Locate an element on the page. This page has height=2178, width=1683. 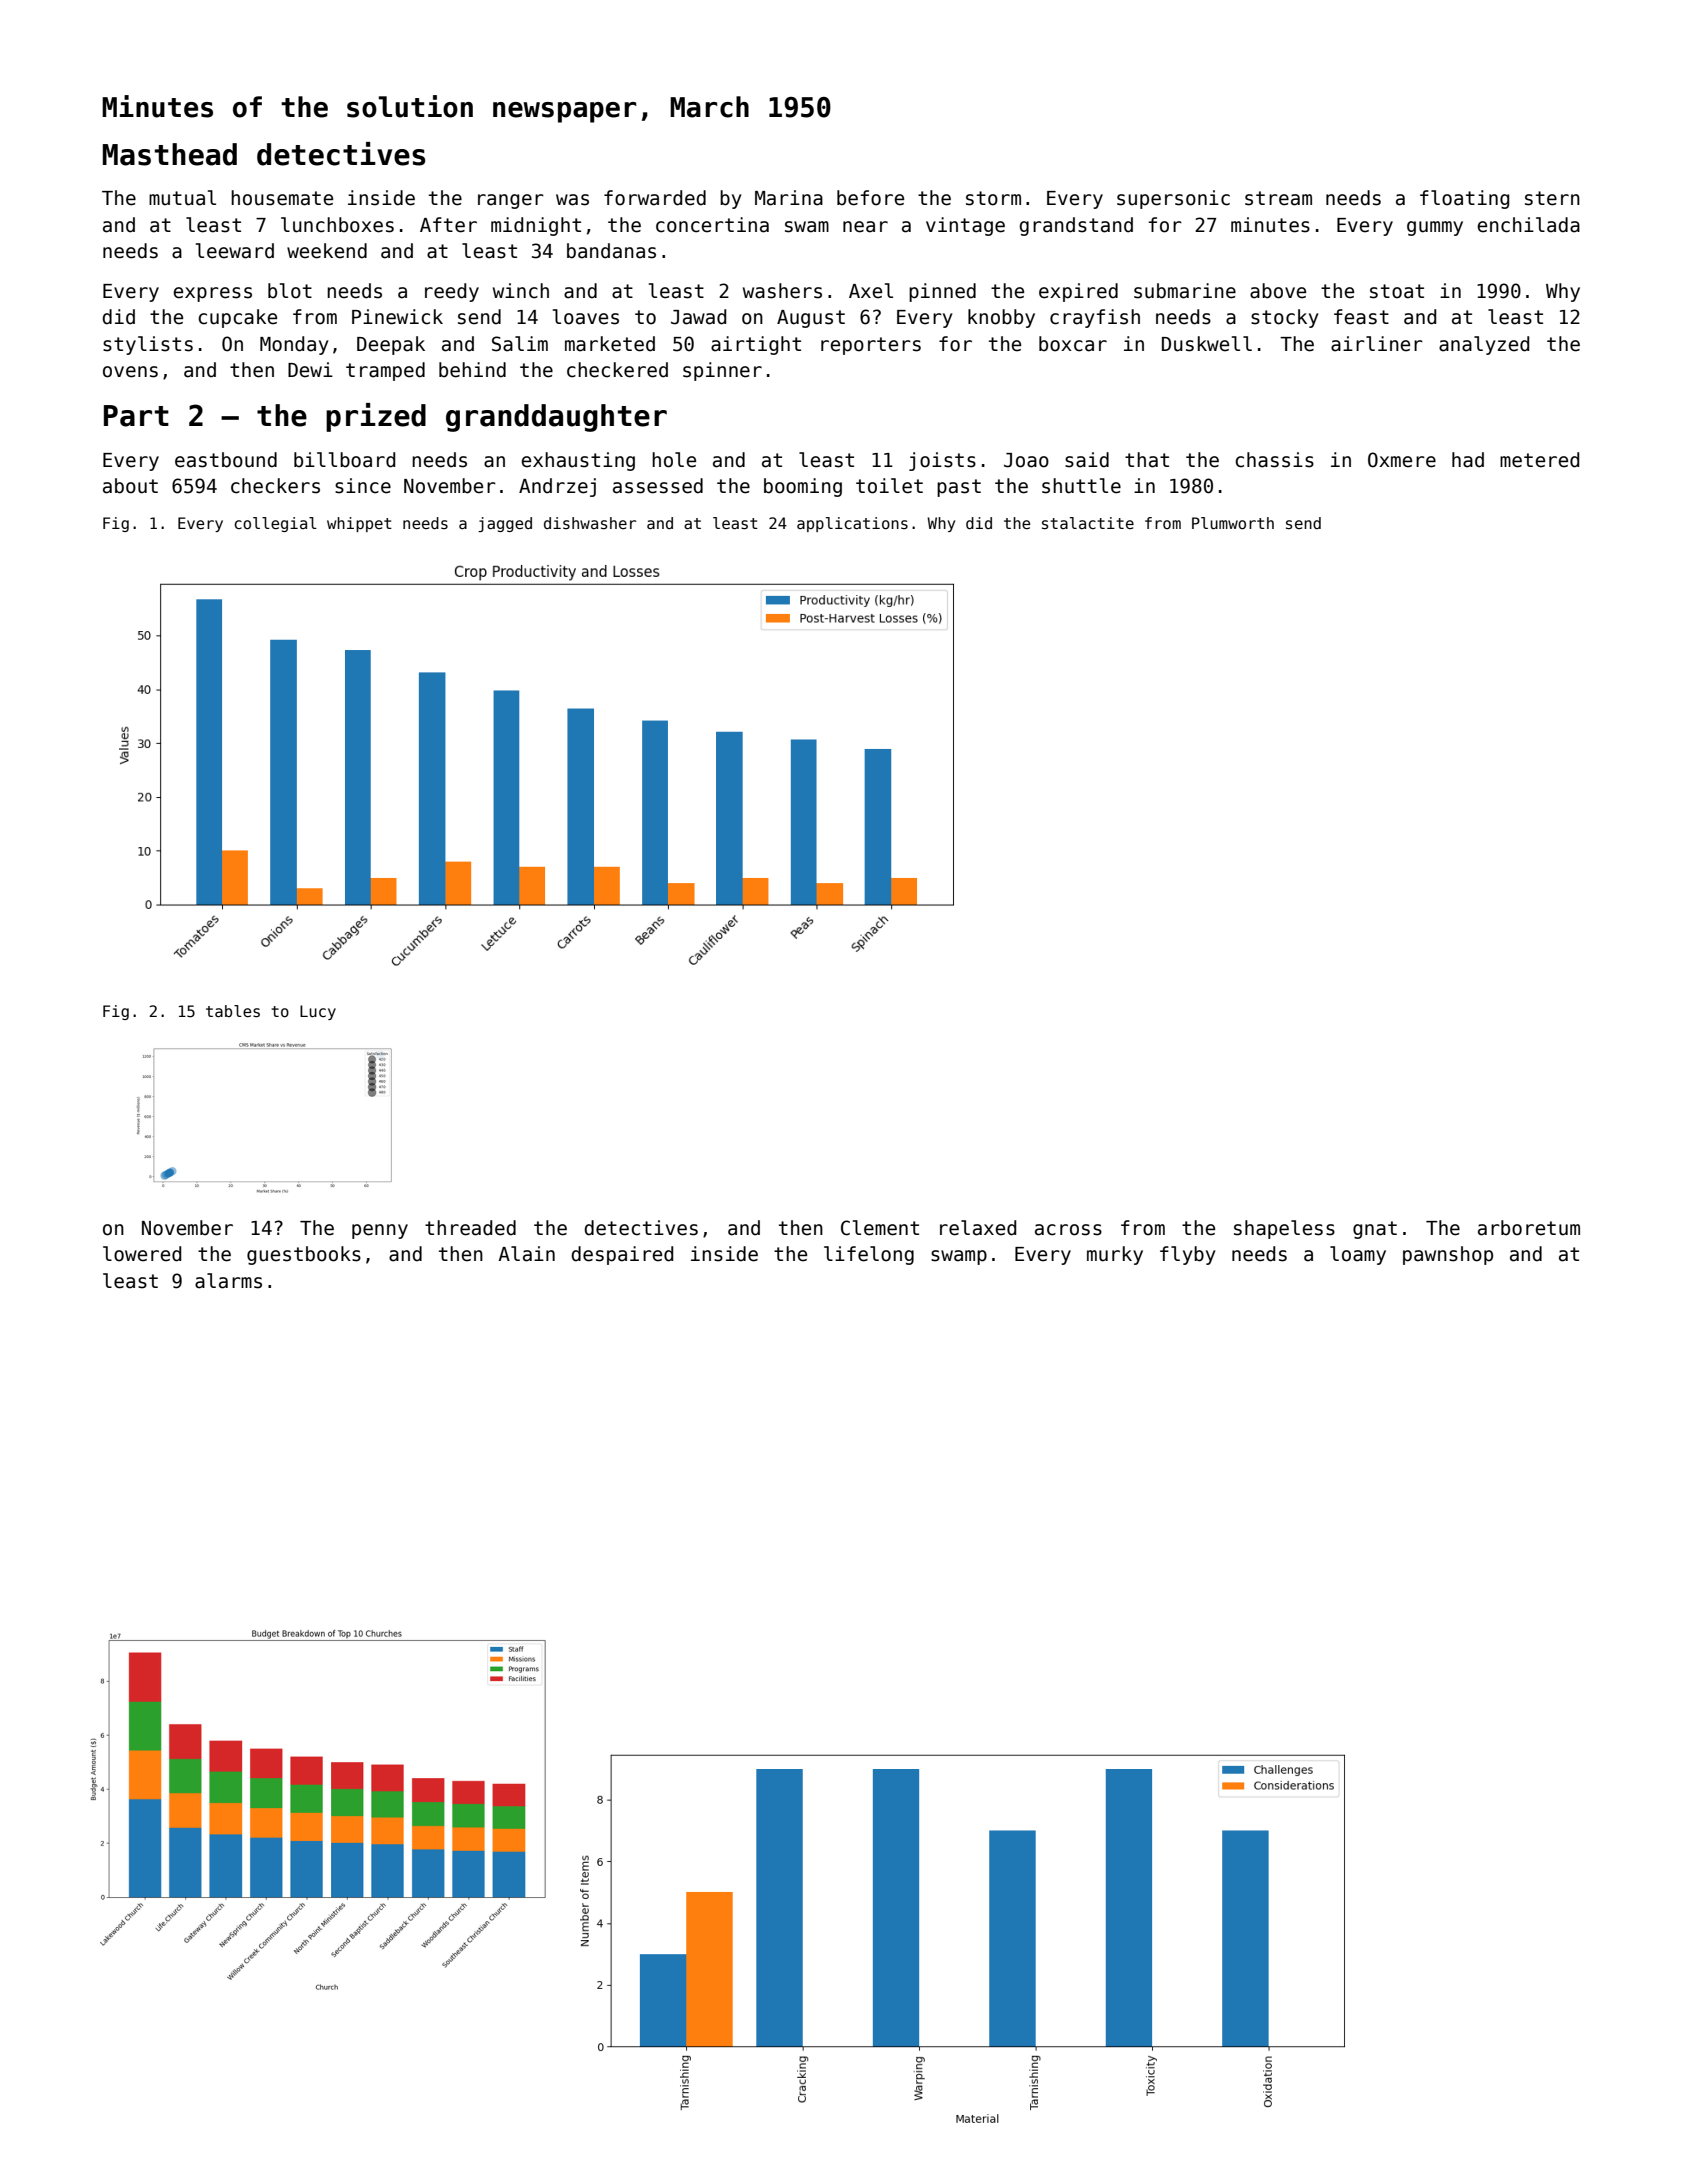
cupcake is located at coordinates (237, 318).
